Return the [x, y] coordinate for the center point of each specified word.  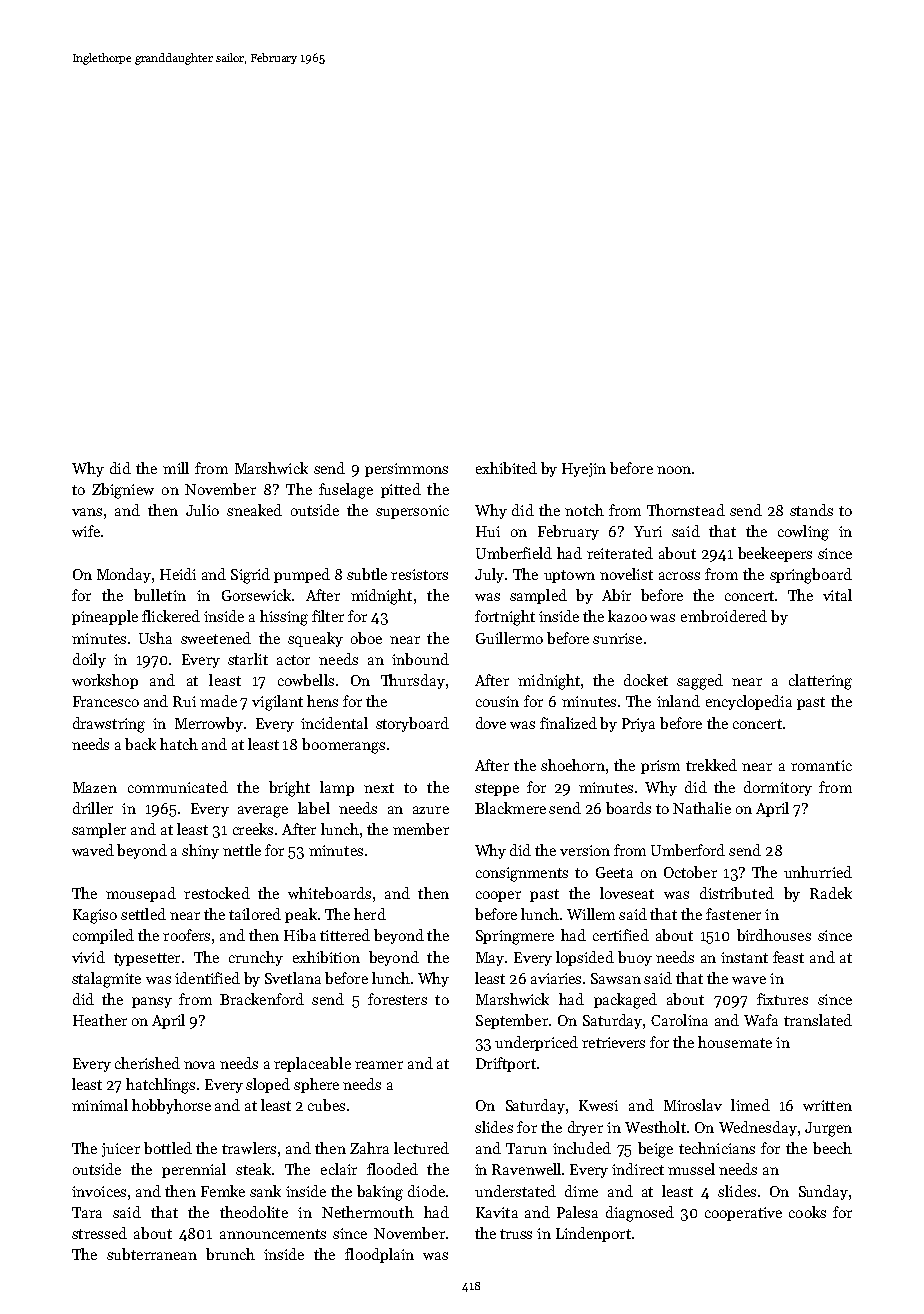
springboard [811, 576]
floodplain [379, 1255]
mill [176, 468]
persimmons [406, 470]
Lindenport [593, 1234]
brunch [230, 1254]
